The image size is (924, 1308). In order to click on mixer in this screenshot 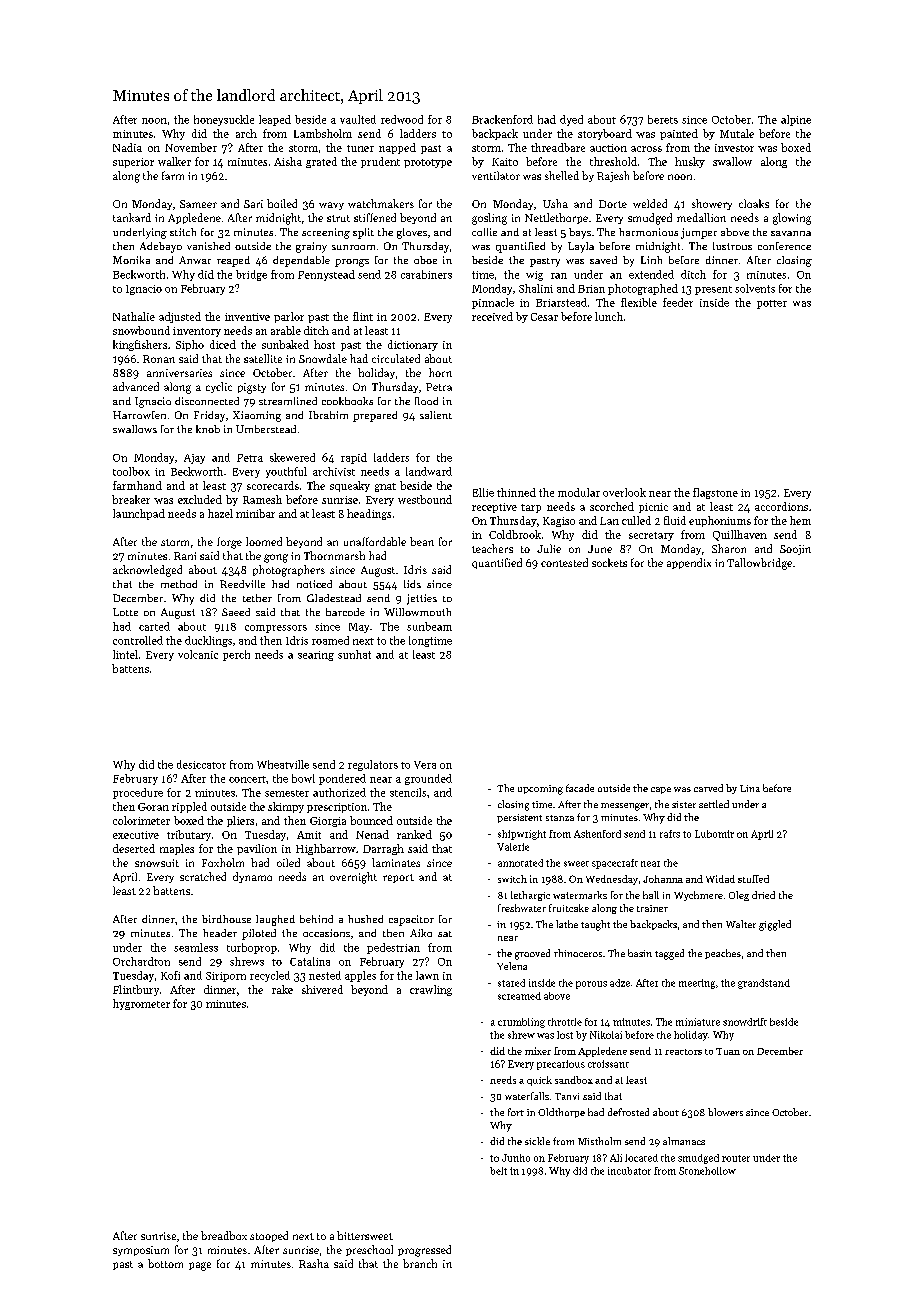, I will do `click(538, 1051)`.
